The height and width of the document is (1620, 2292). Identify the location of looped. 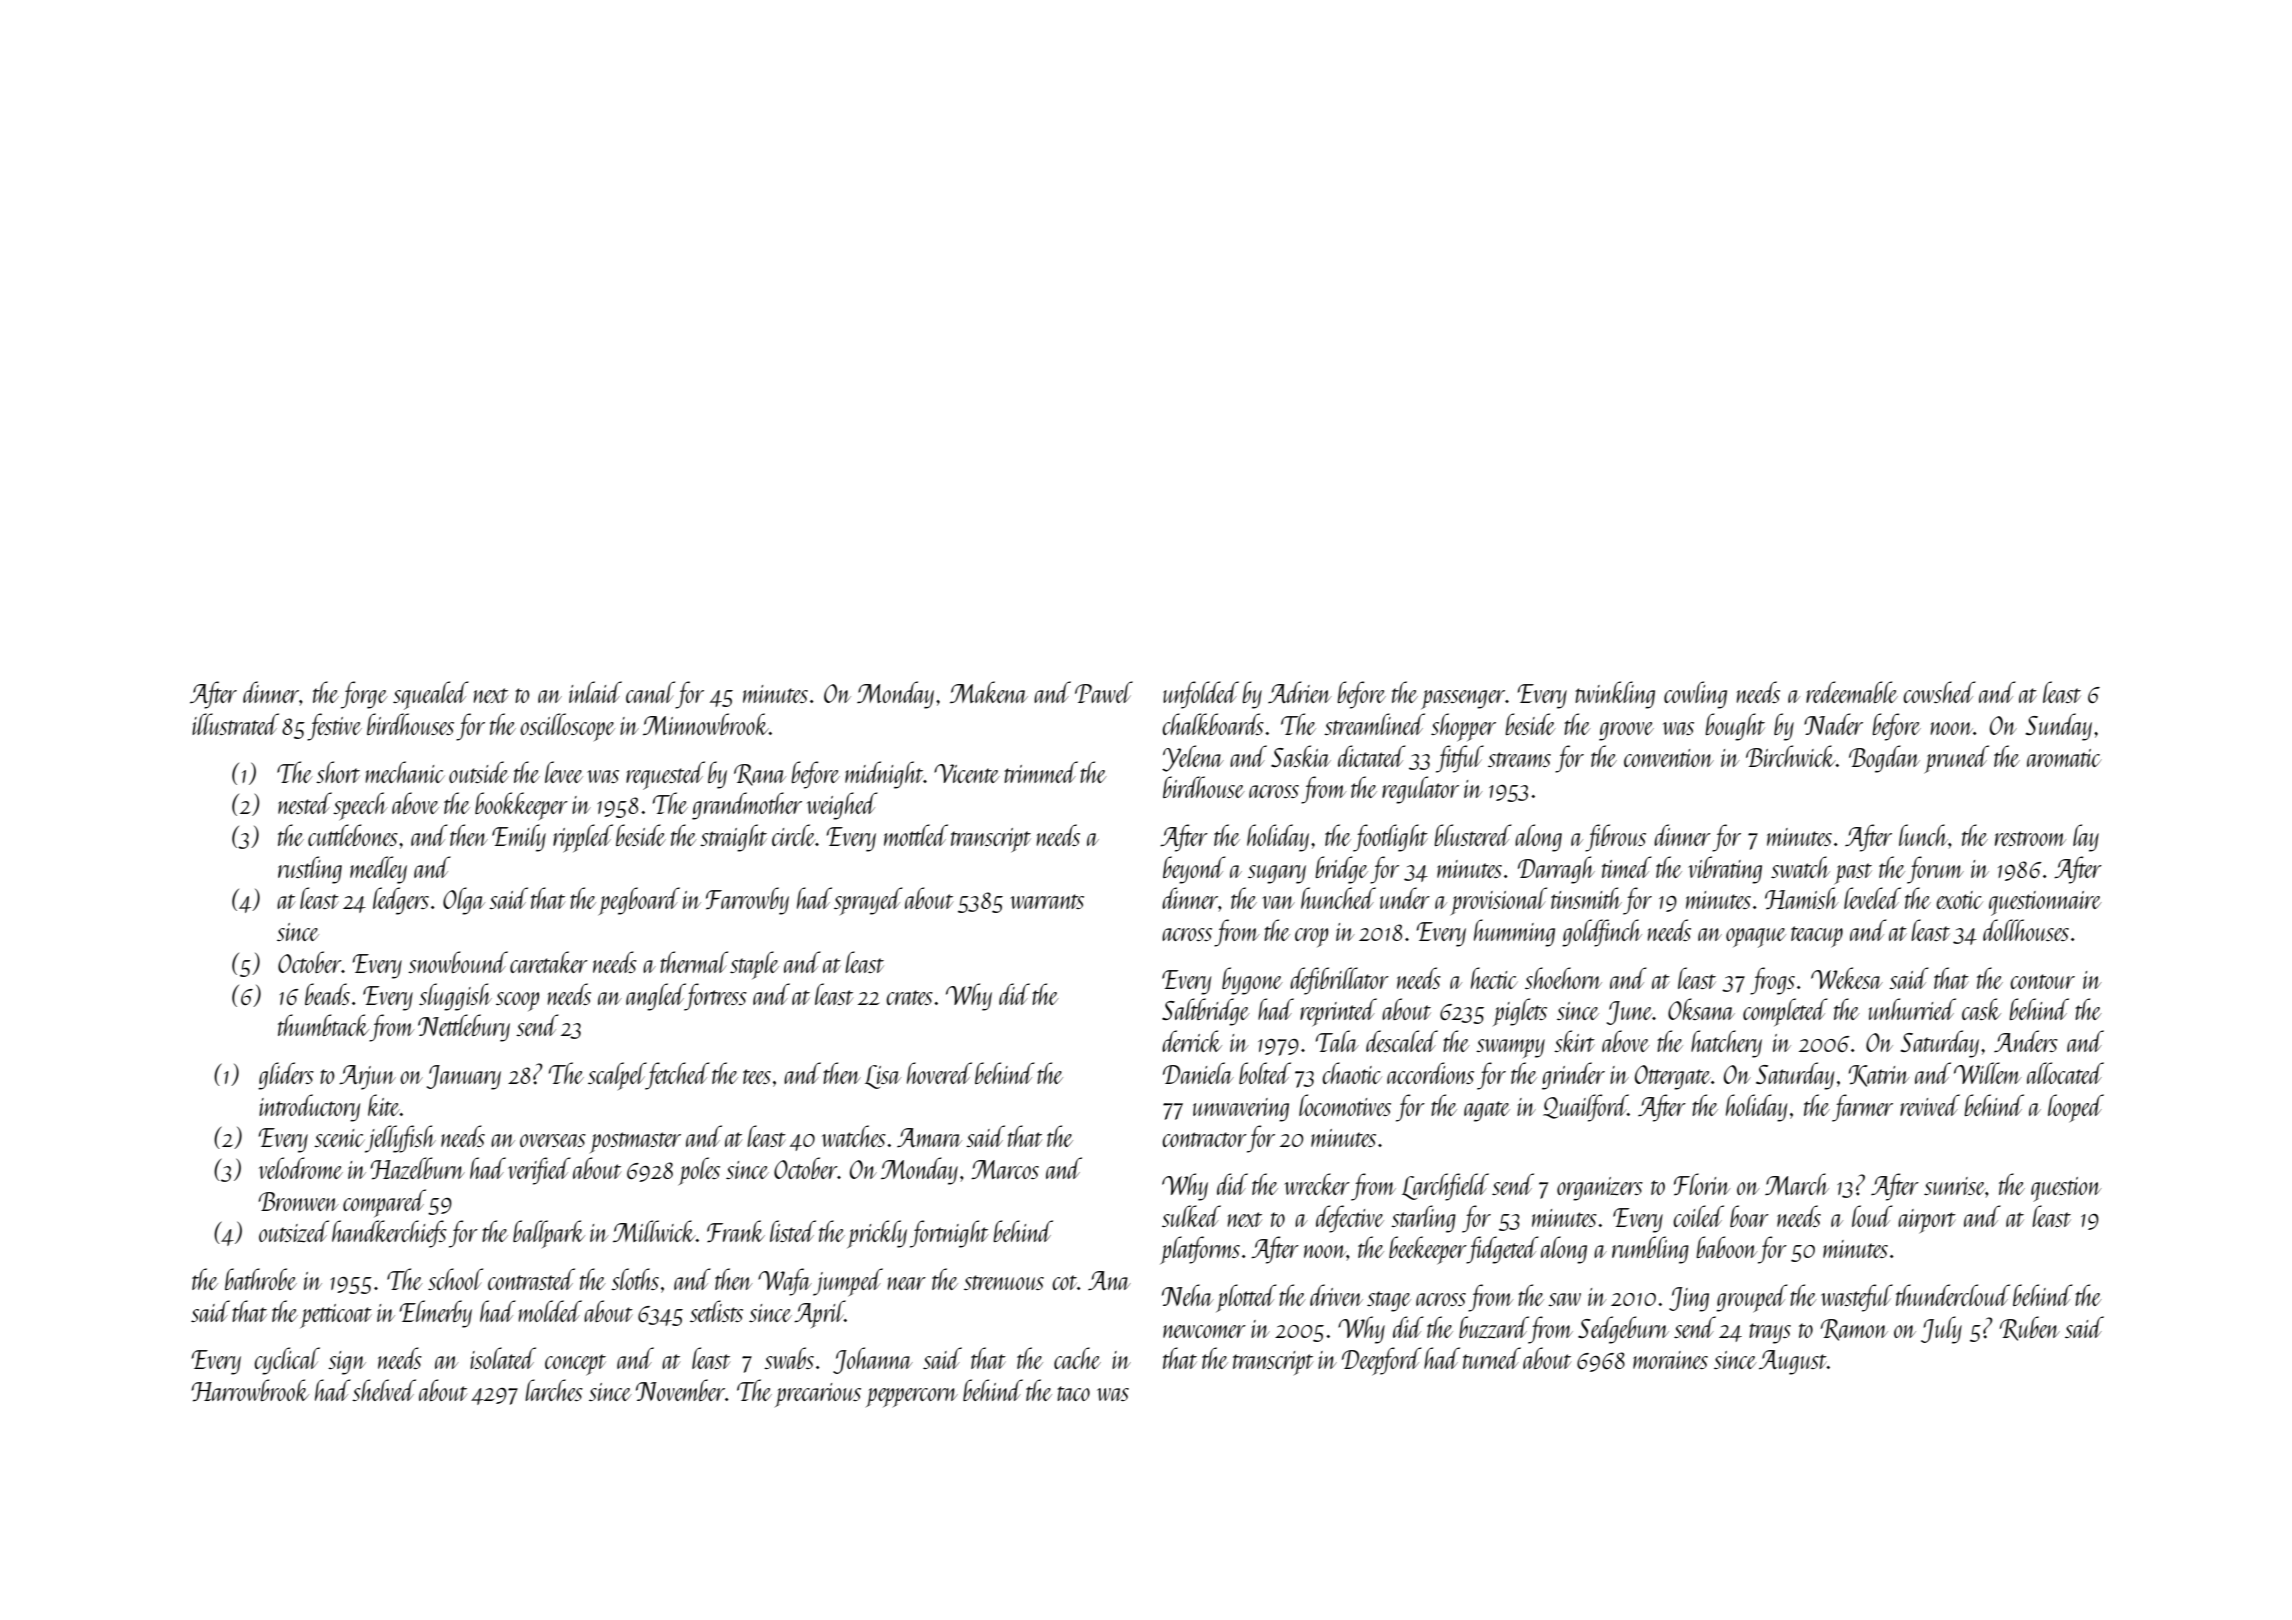
(2076, 1108).
